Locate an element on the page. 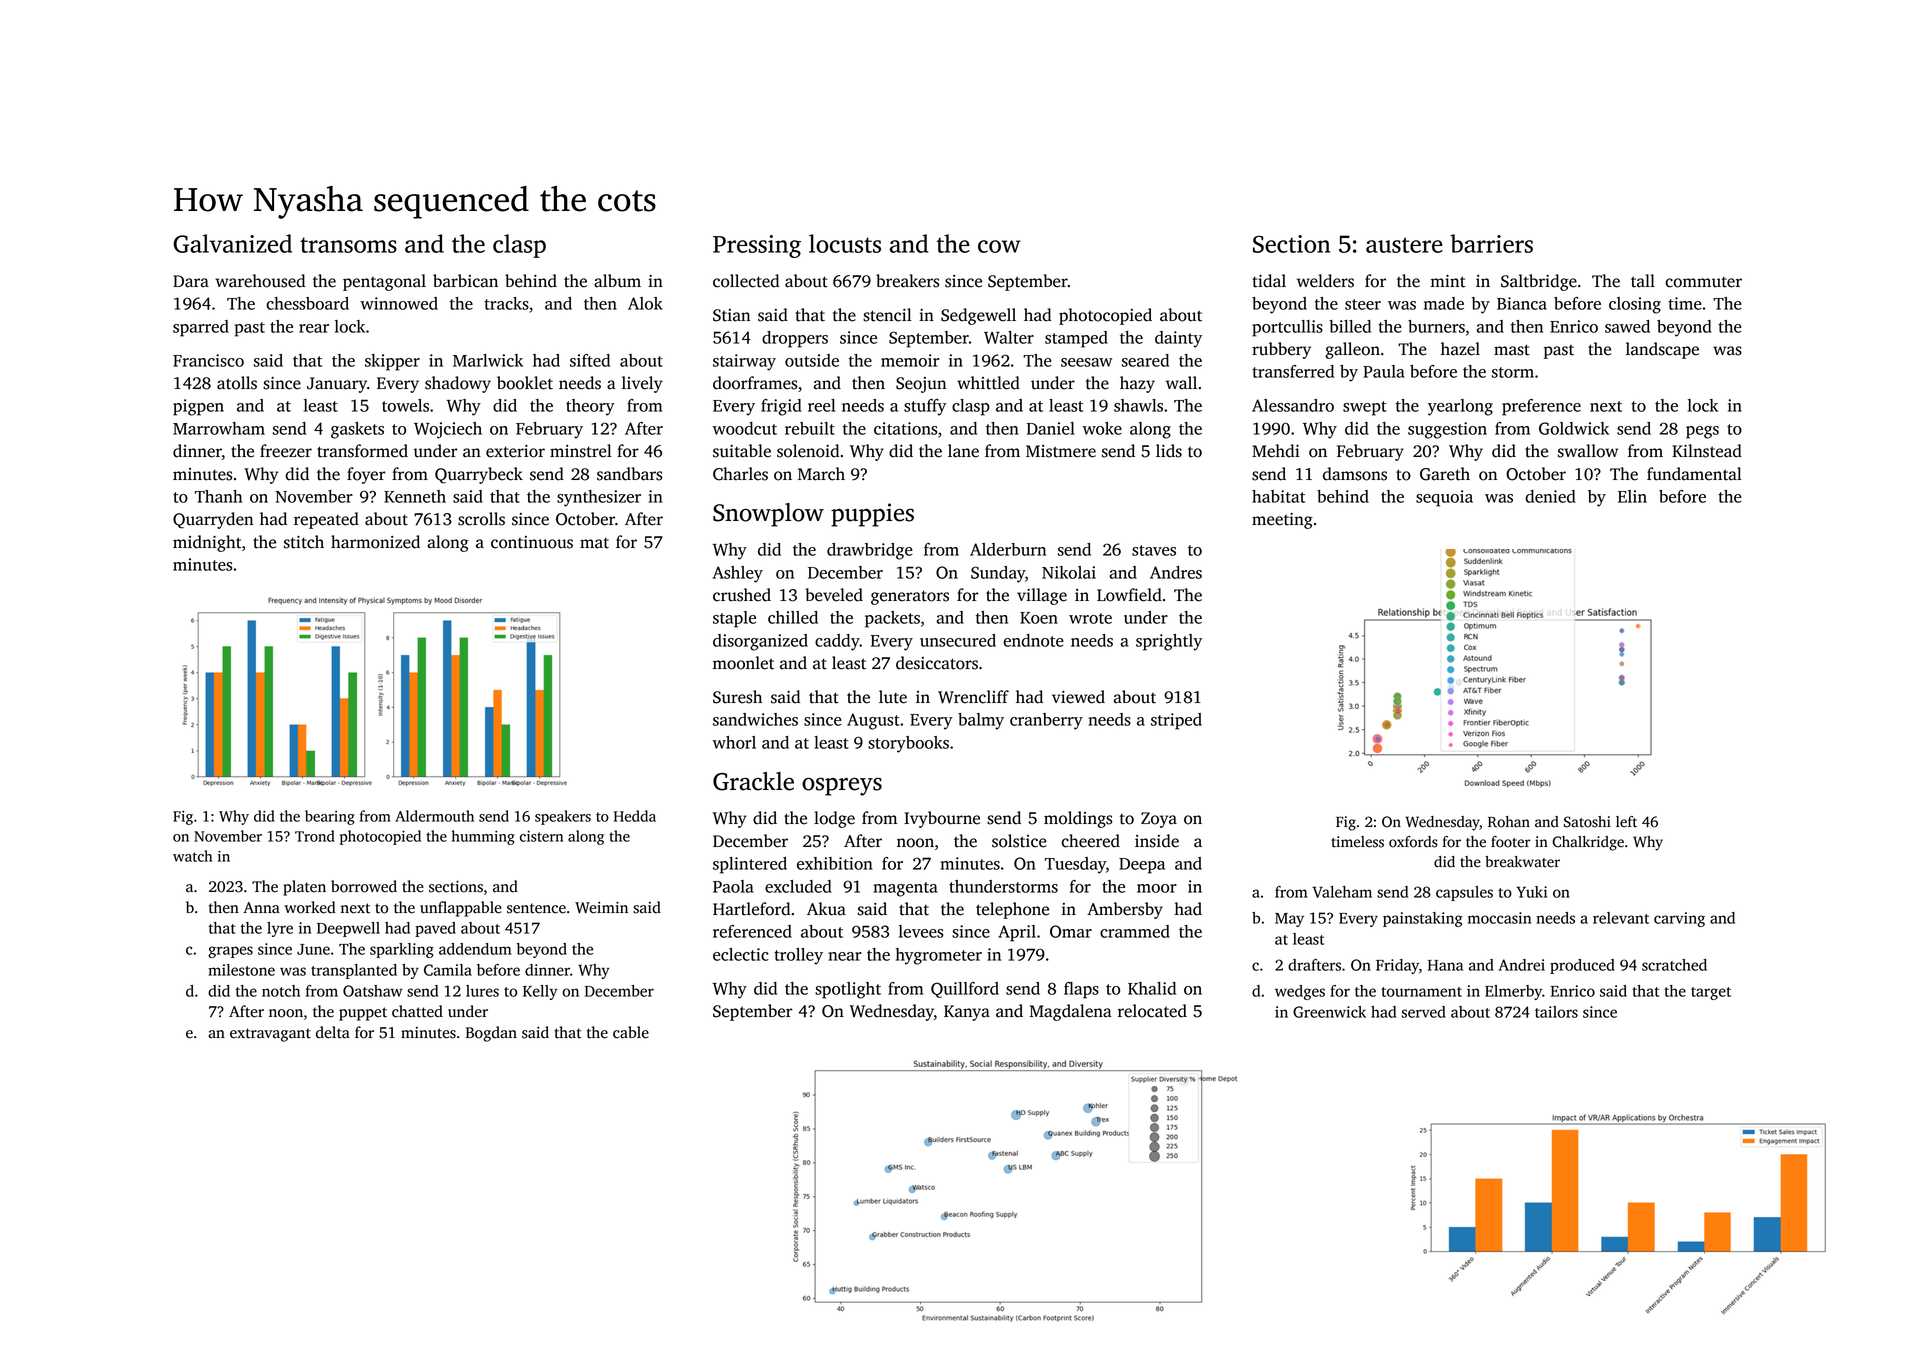 The image size is (1915, 1354). suggestion is located at coordinates (1447, 430).
